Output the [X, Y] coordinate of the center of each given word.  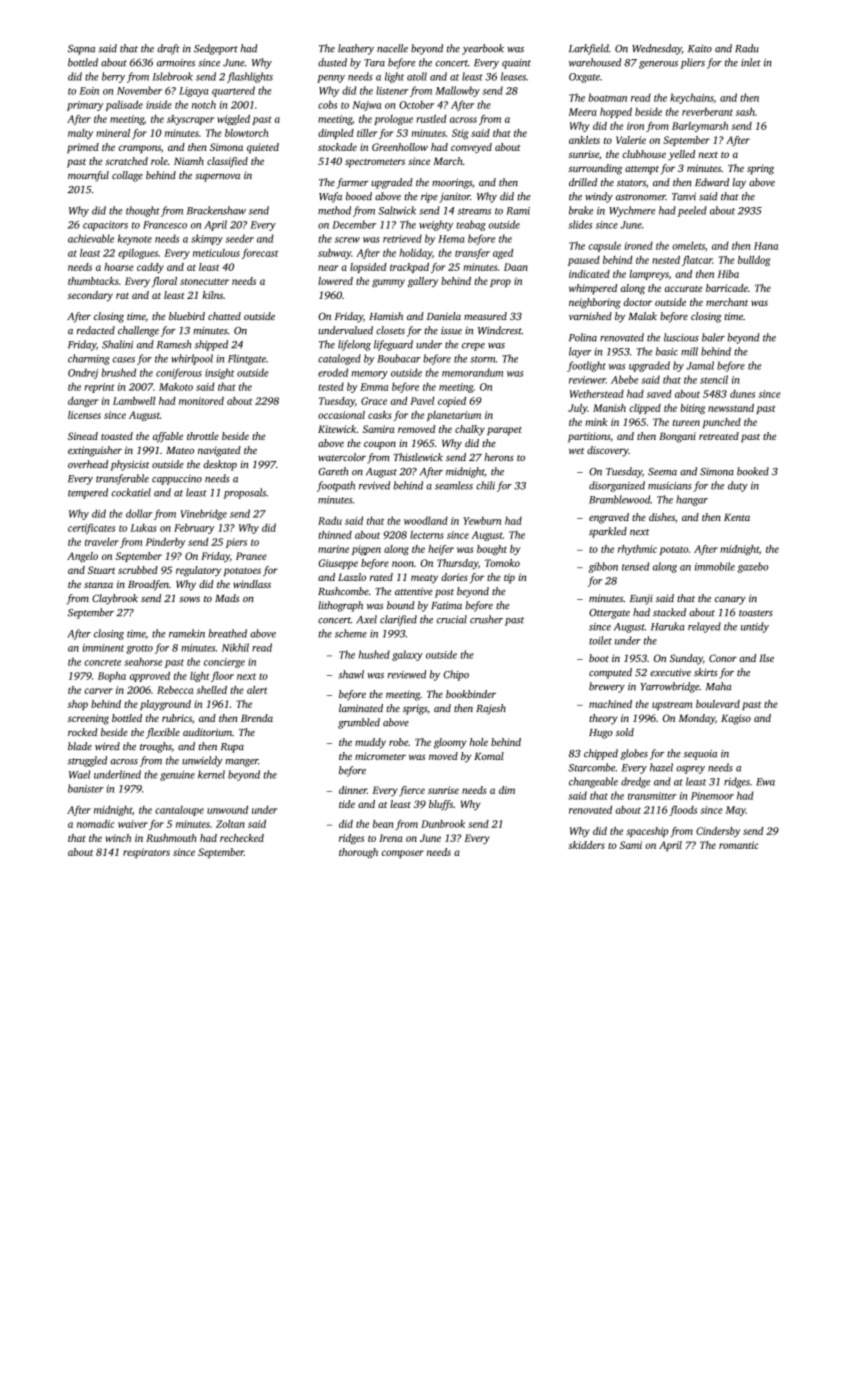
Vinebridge [203, 514]
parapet [504, 430]
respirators [146, 853]
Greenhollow [400, 147]
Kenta [737, 517]
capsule [604, 246]
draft [168, 49]
